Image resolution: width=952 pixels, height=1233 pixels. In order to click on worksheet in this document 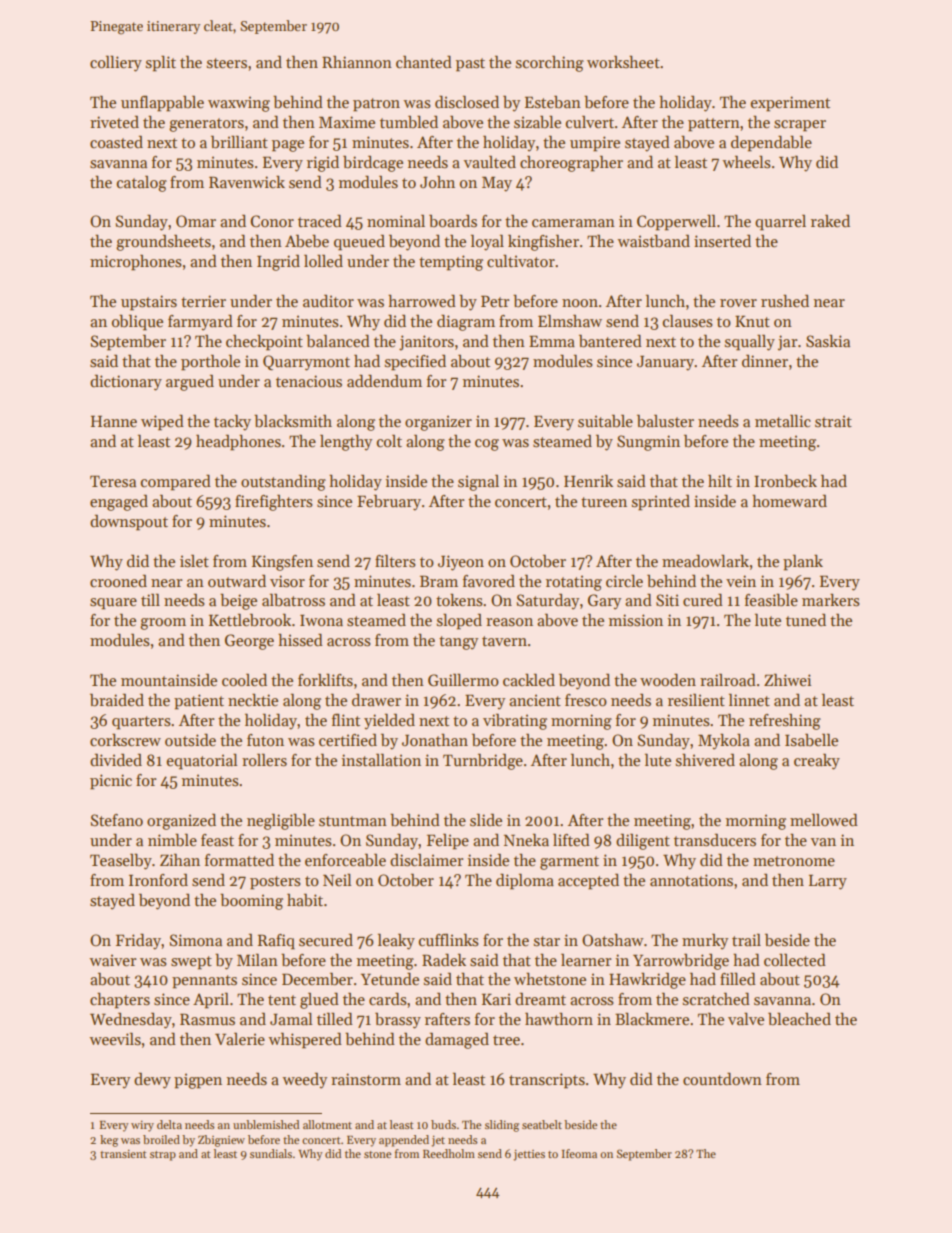, I will do `click(623, 61)`.
